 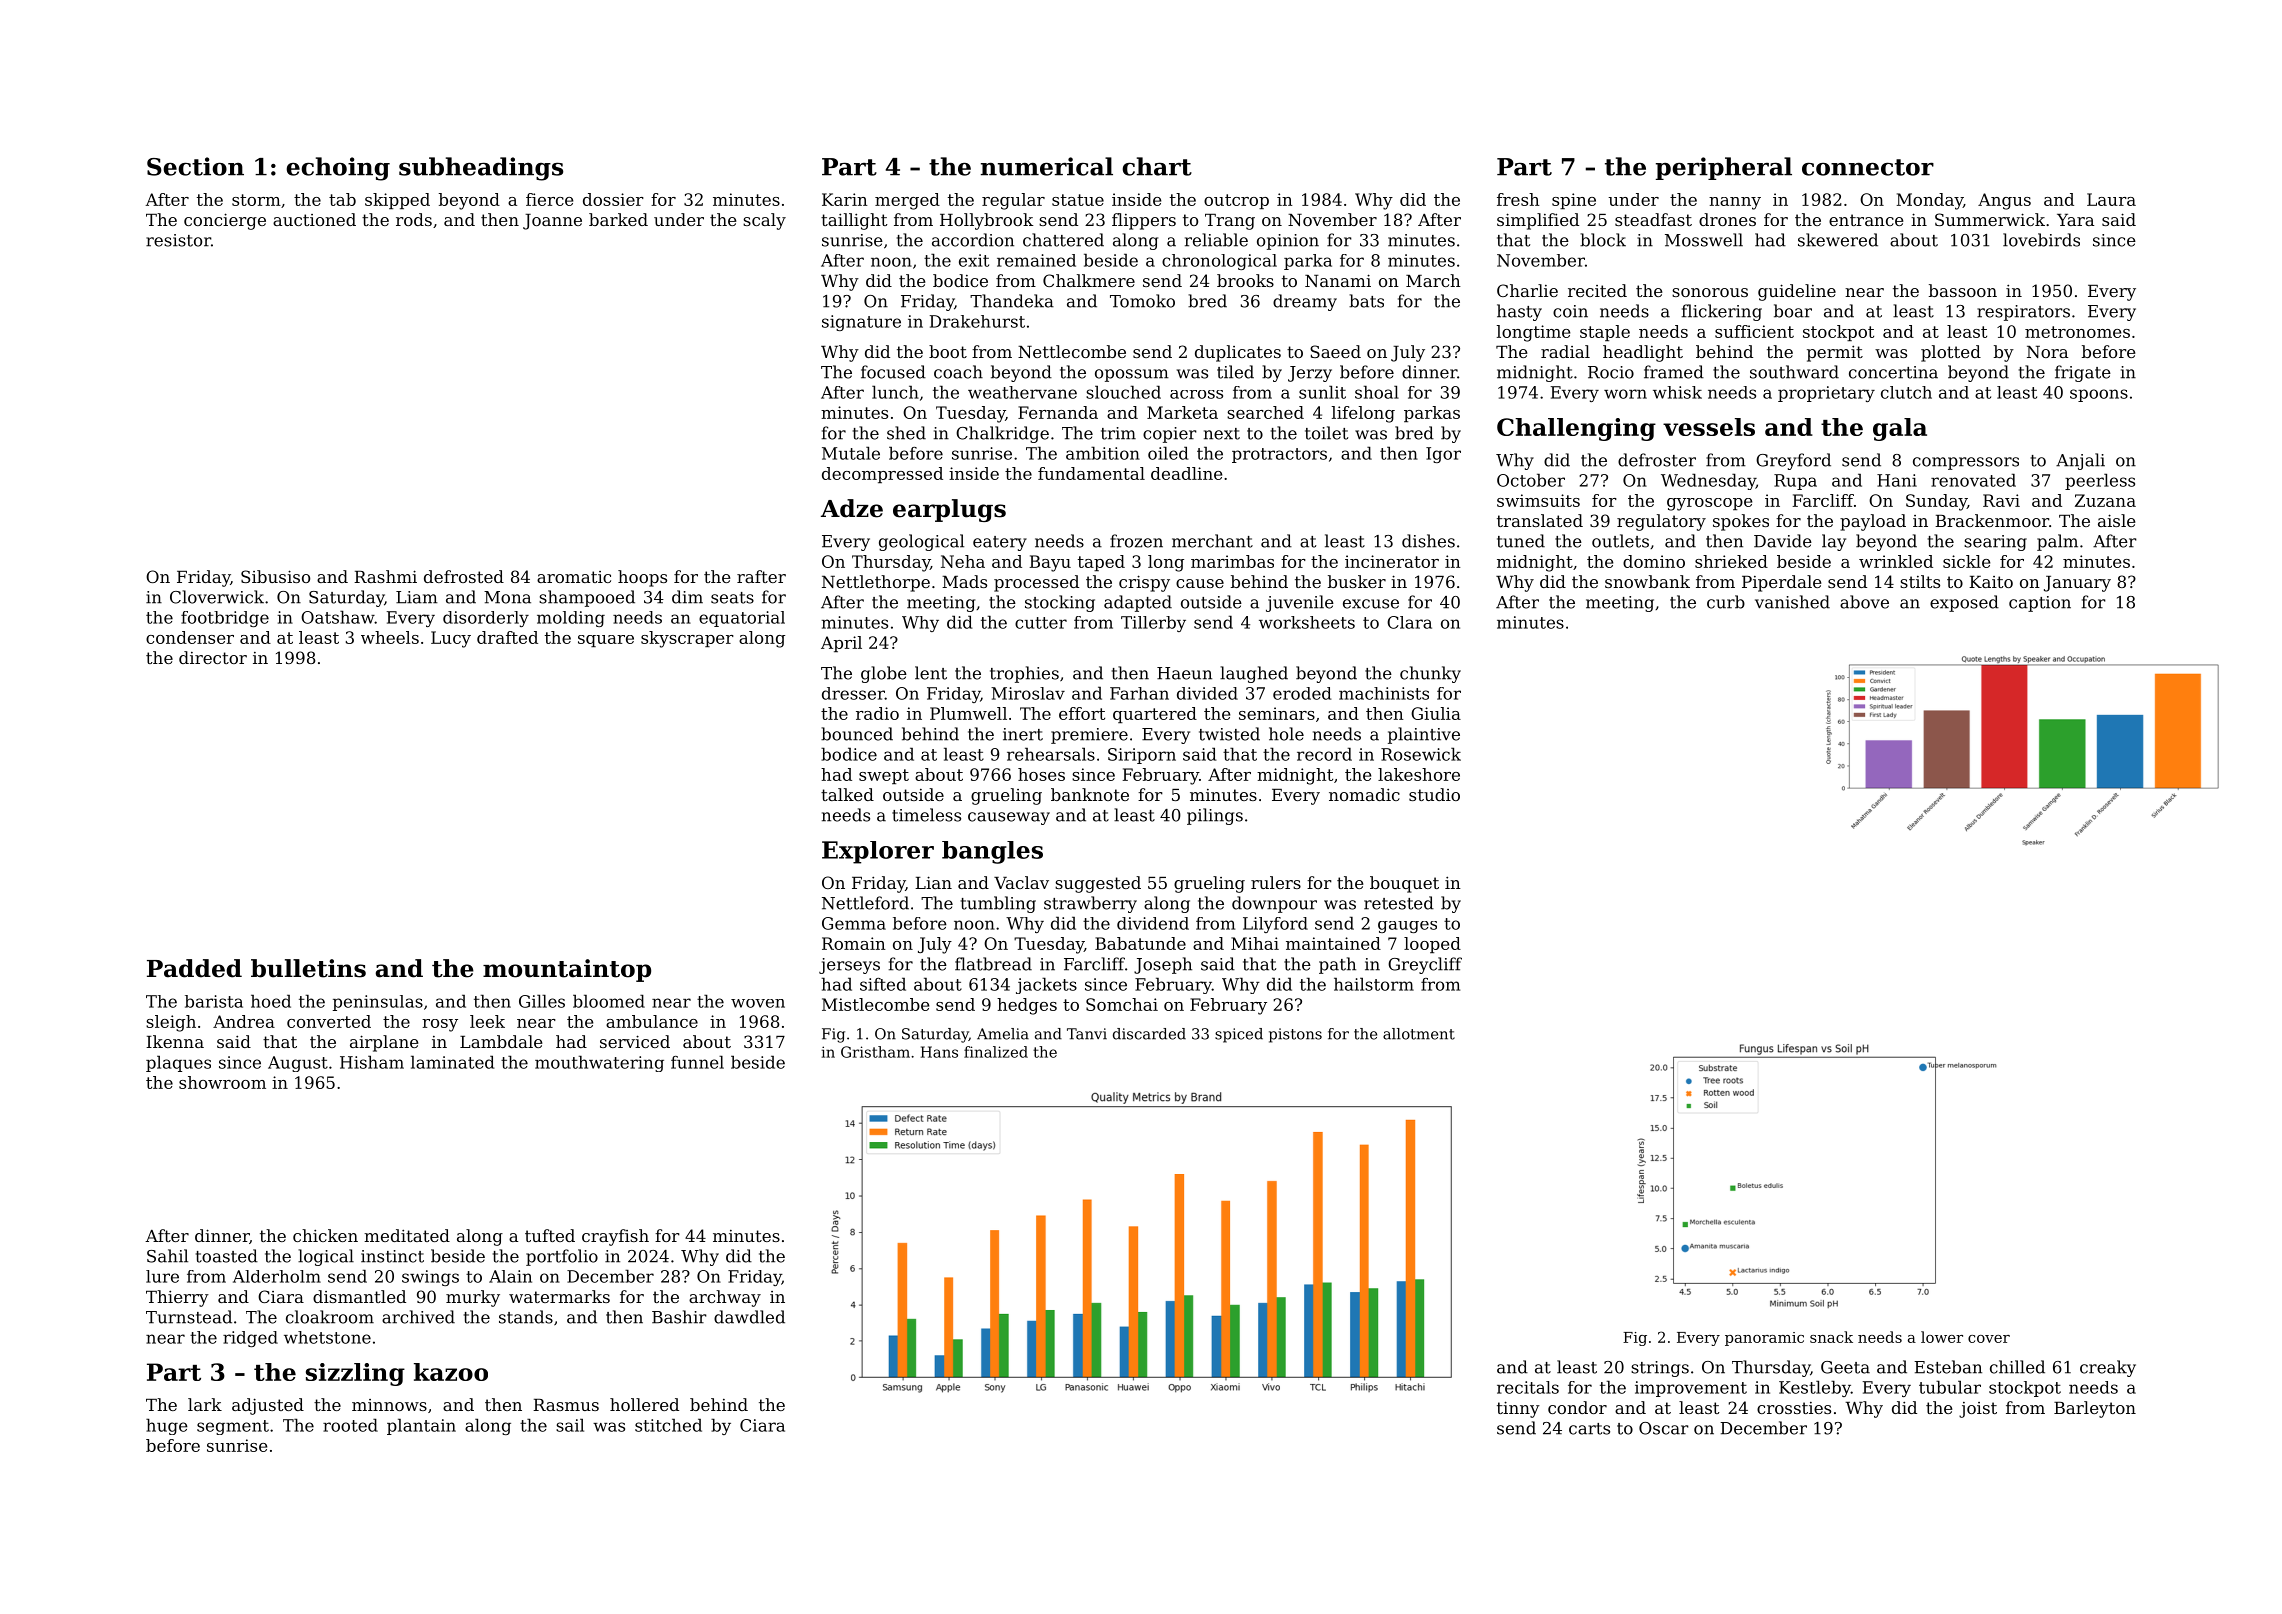 I want to click on lark, so click(x=205, y=1404).
